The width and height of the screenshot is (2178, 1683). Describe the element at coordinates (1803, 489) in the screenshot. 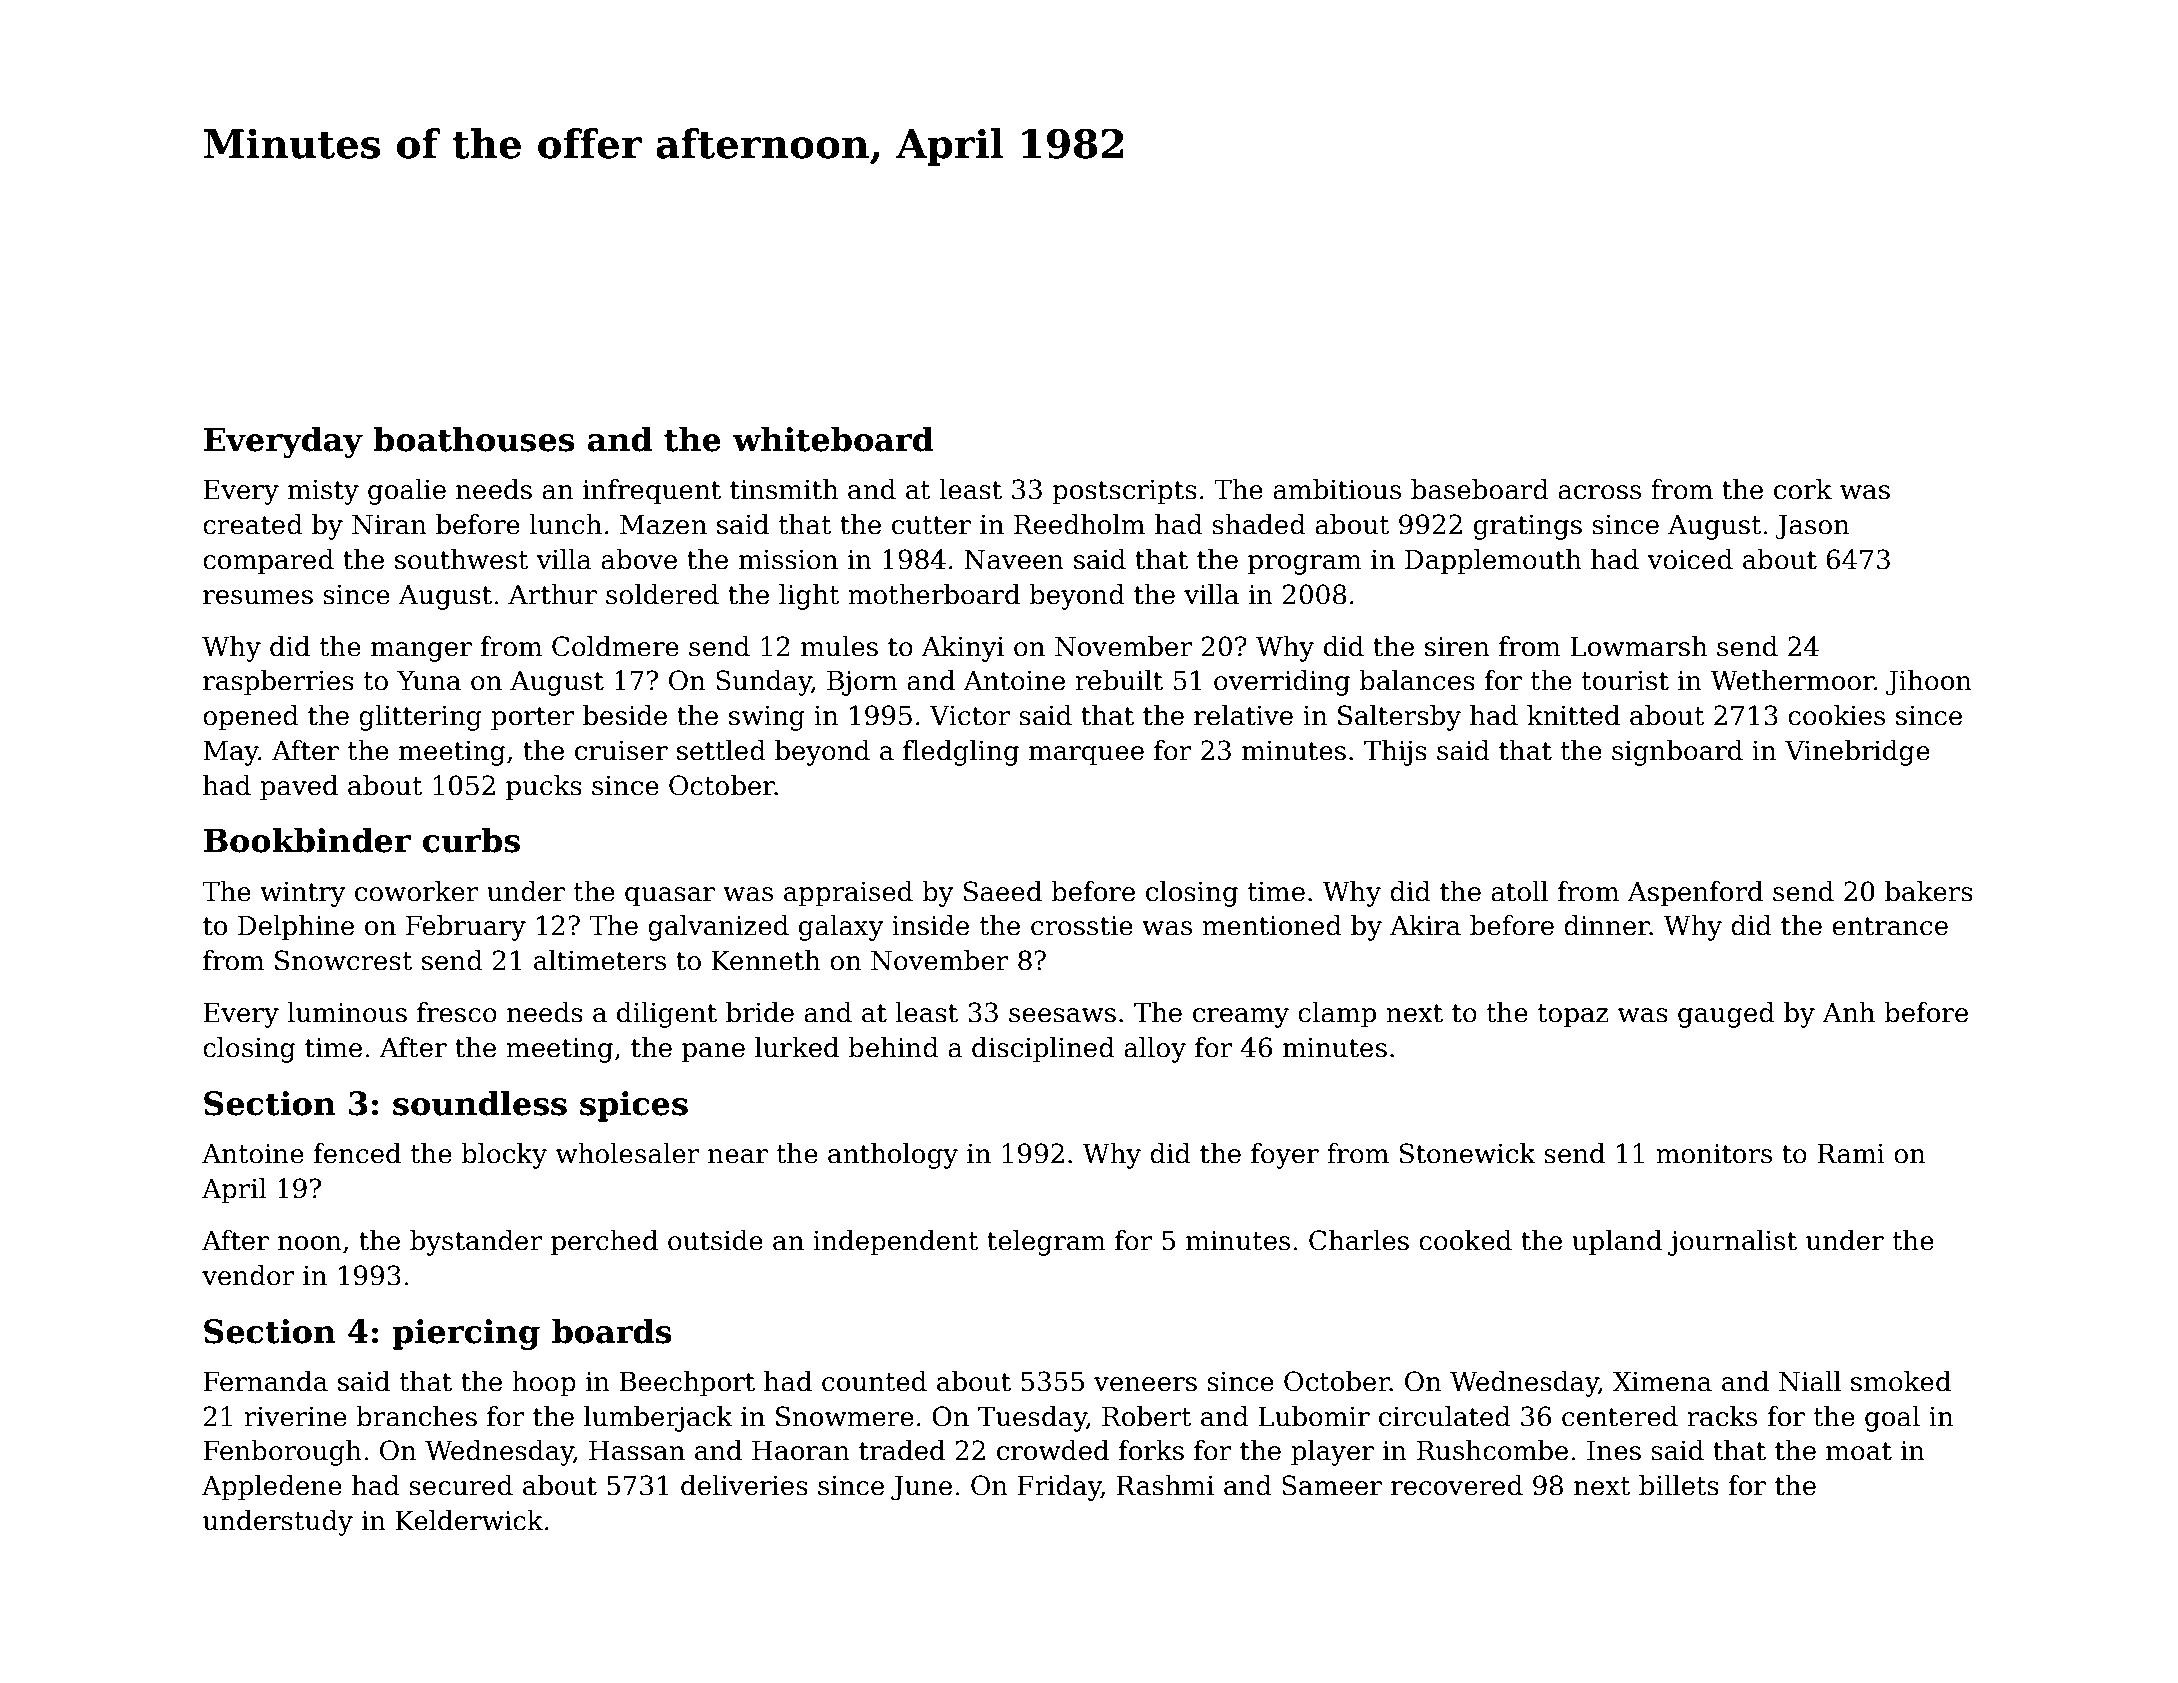

I see `cork` at that location.
